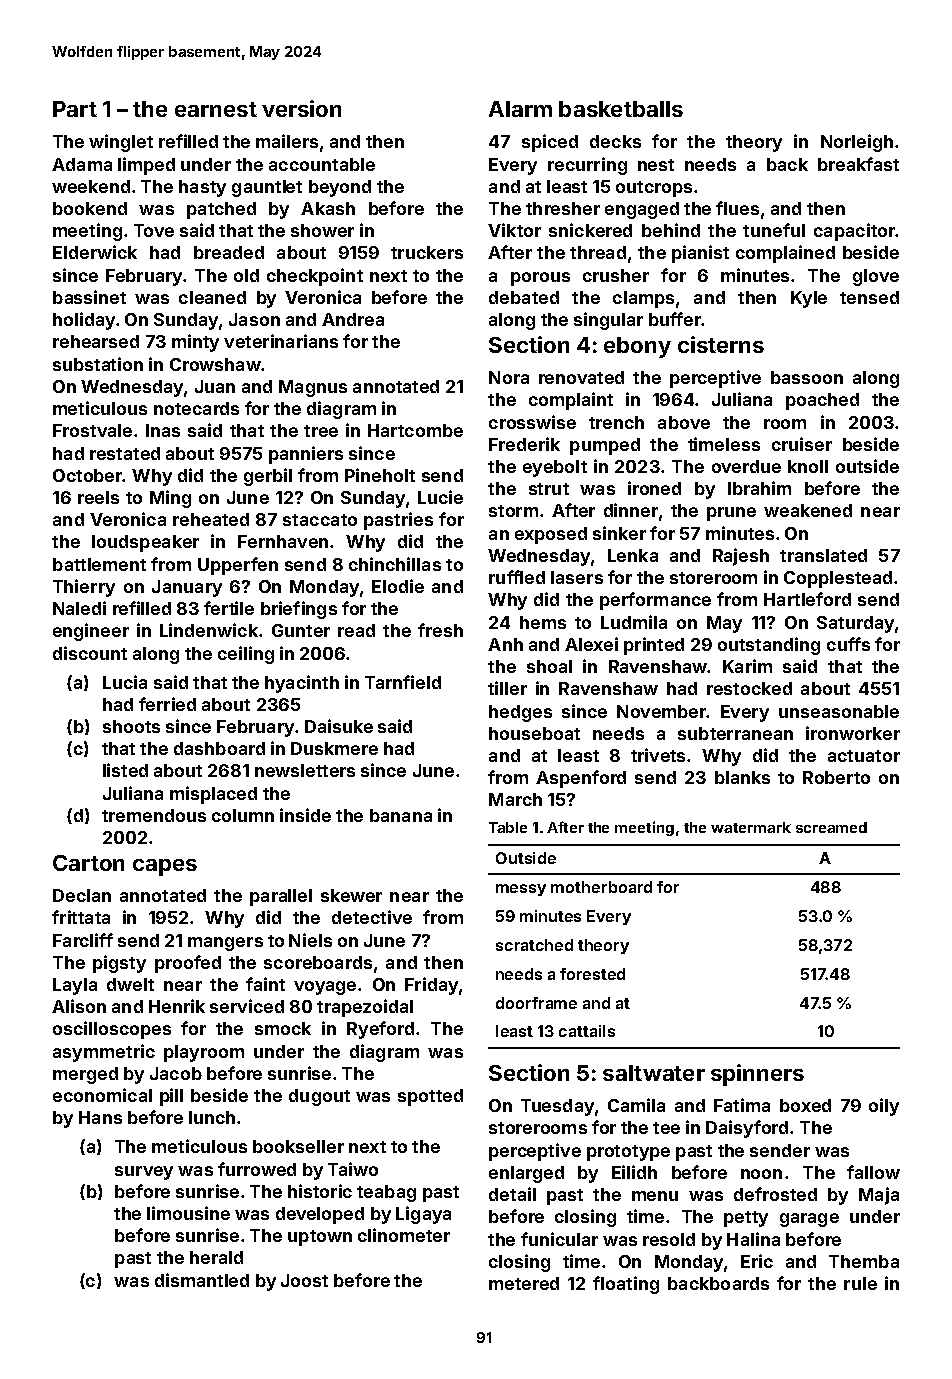 The height and width of the image is (1379, 952). I want to click on Roberto, so click(836, 777).
